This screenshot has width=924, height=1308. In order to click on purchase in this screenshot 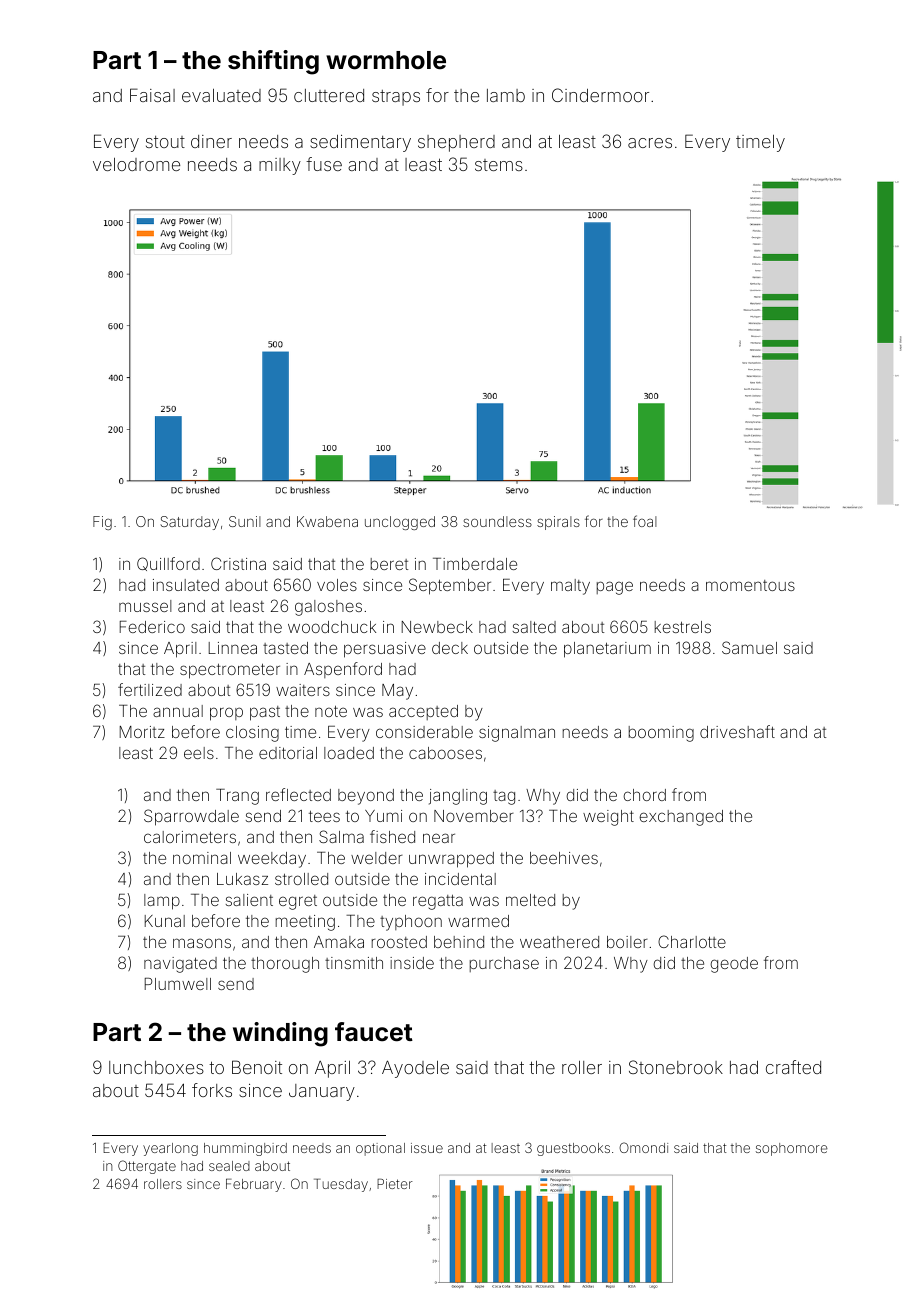, I will do `click(504, 964)`.
